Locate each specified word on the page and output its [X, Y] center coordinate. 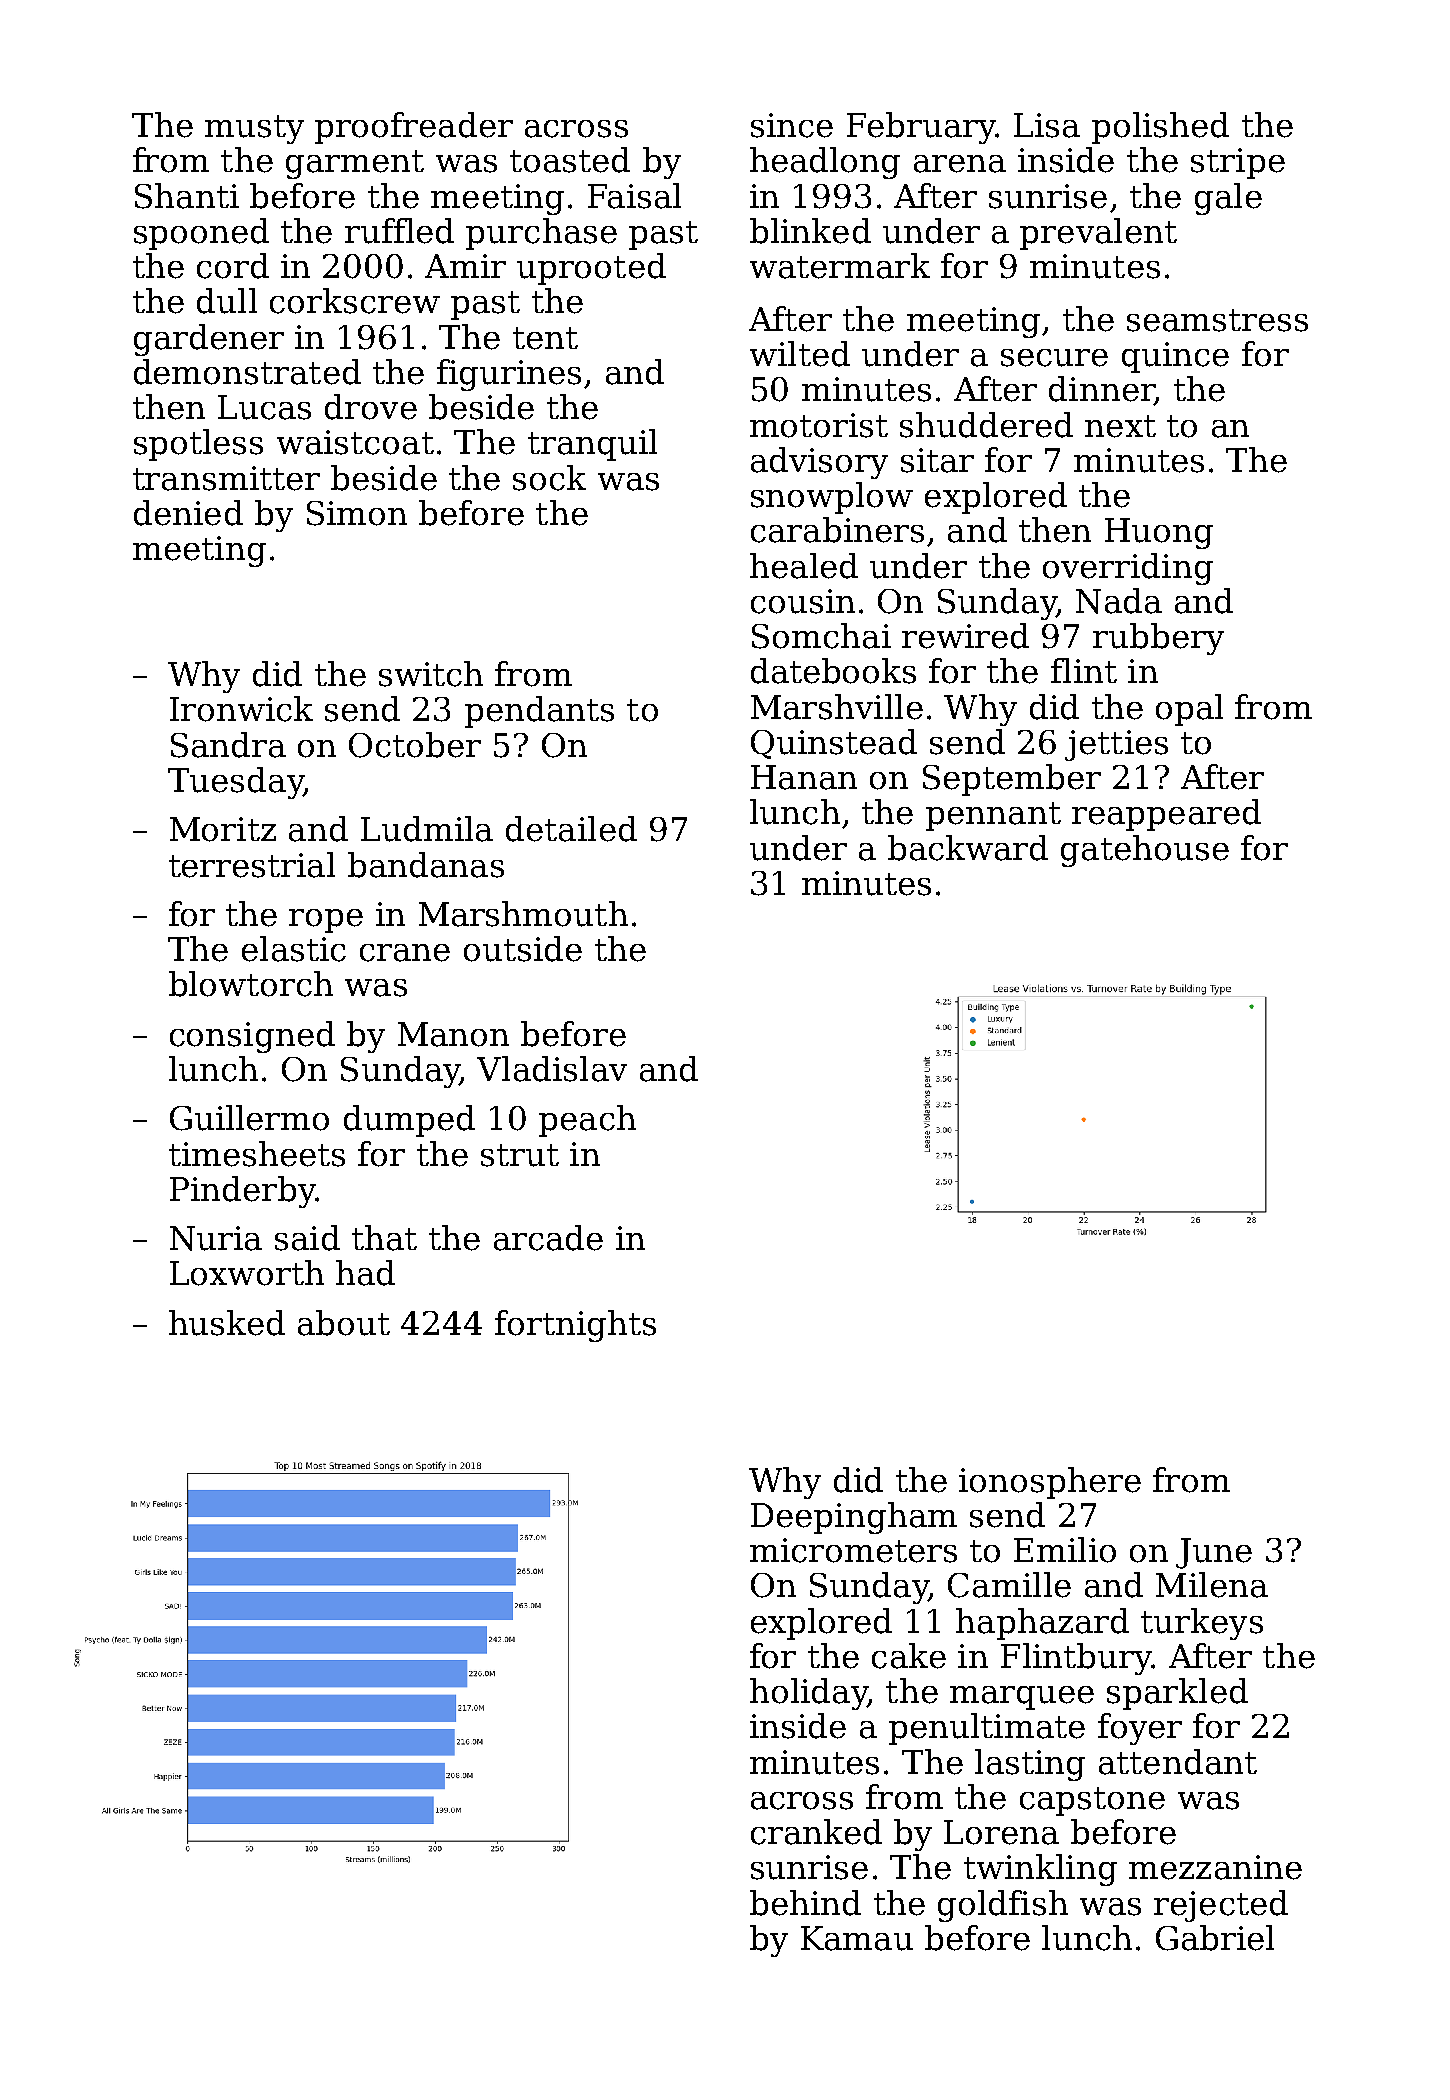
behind [805, 1903]
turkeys [1202, 1624]
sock [549, 478]
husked [227, 1323]
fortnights [575, 1326]
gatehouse [1145, 851]
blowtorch [251, 984]
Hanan [804, 777]
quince [1175, 357]
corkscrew [355, 301]
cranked [816, 1832]
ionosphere [1050, 1483]
